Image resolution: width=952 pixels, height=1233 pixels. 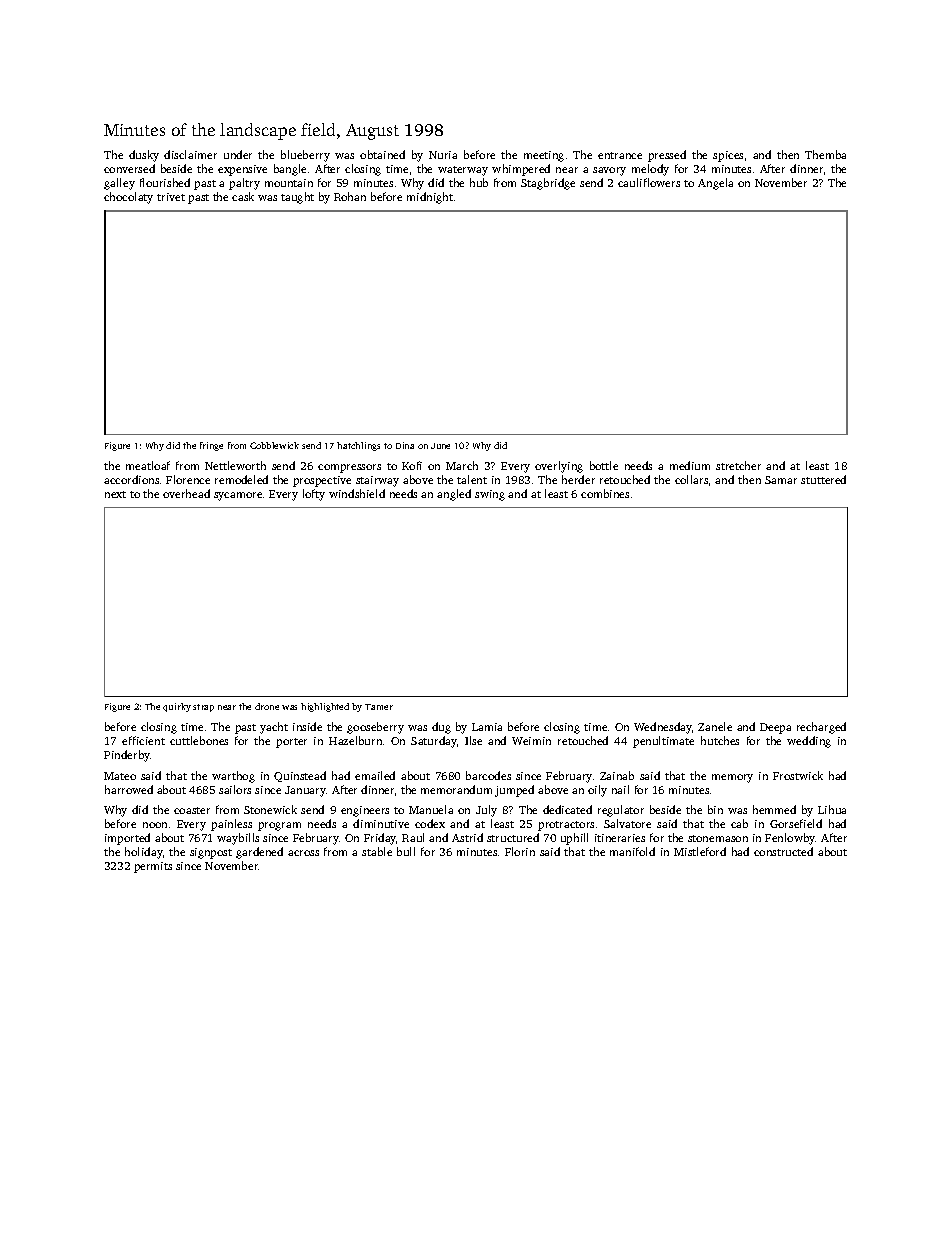 I want to click on coaster, so click(x=192, y=810).
